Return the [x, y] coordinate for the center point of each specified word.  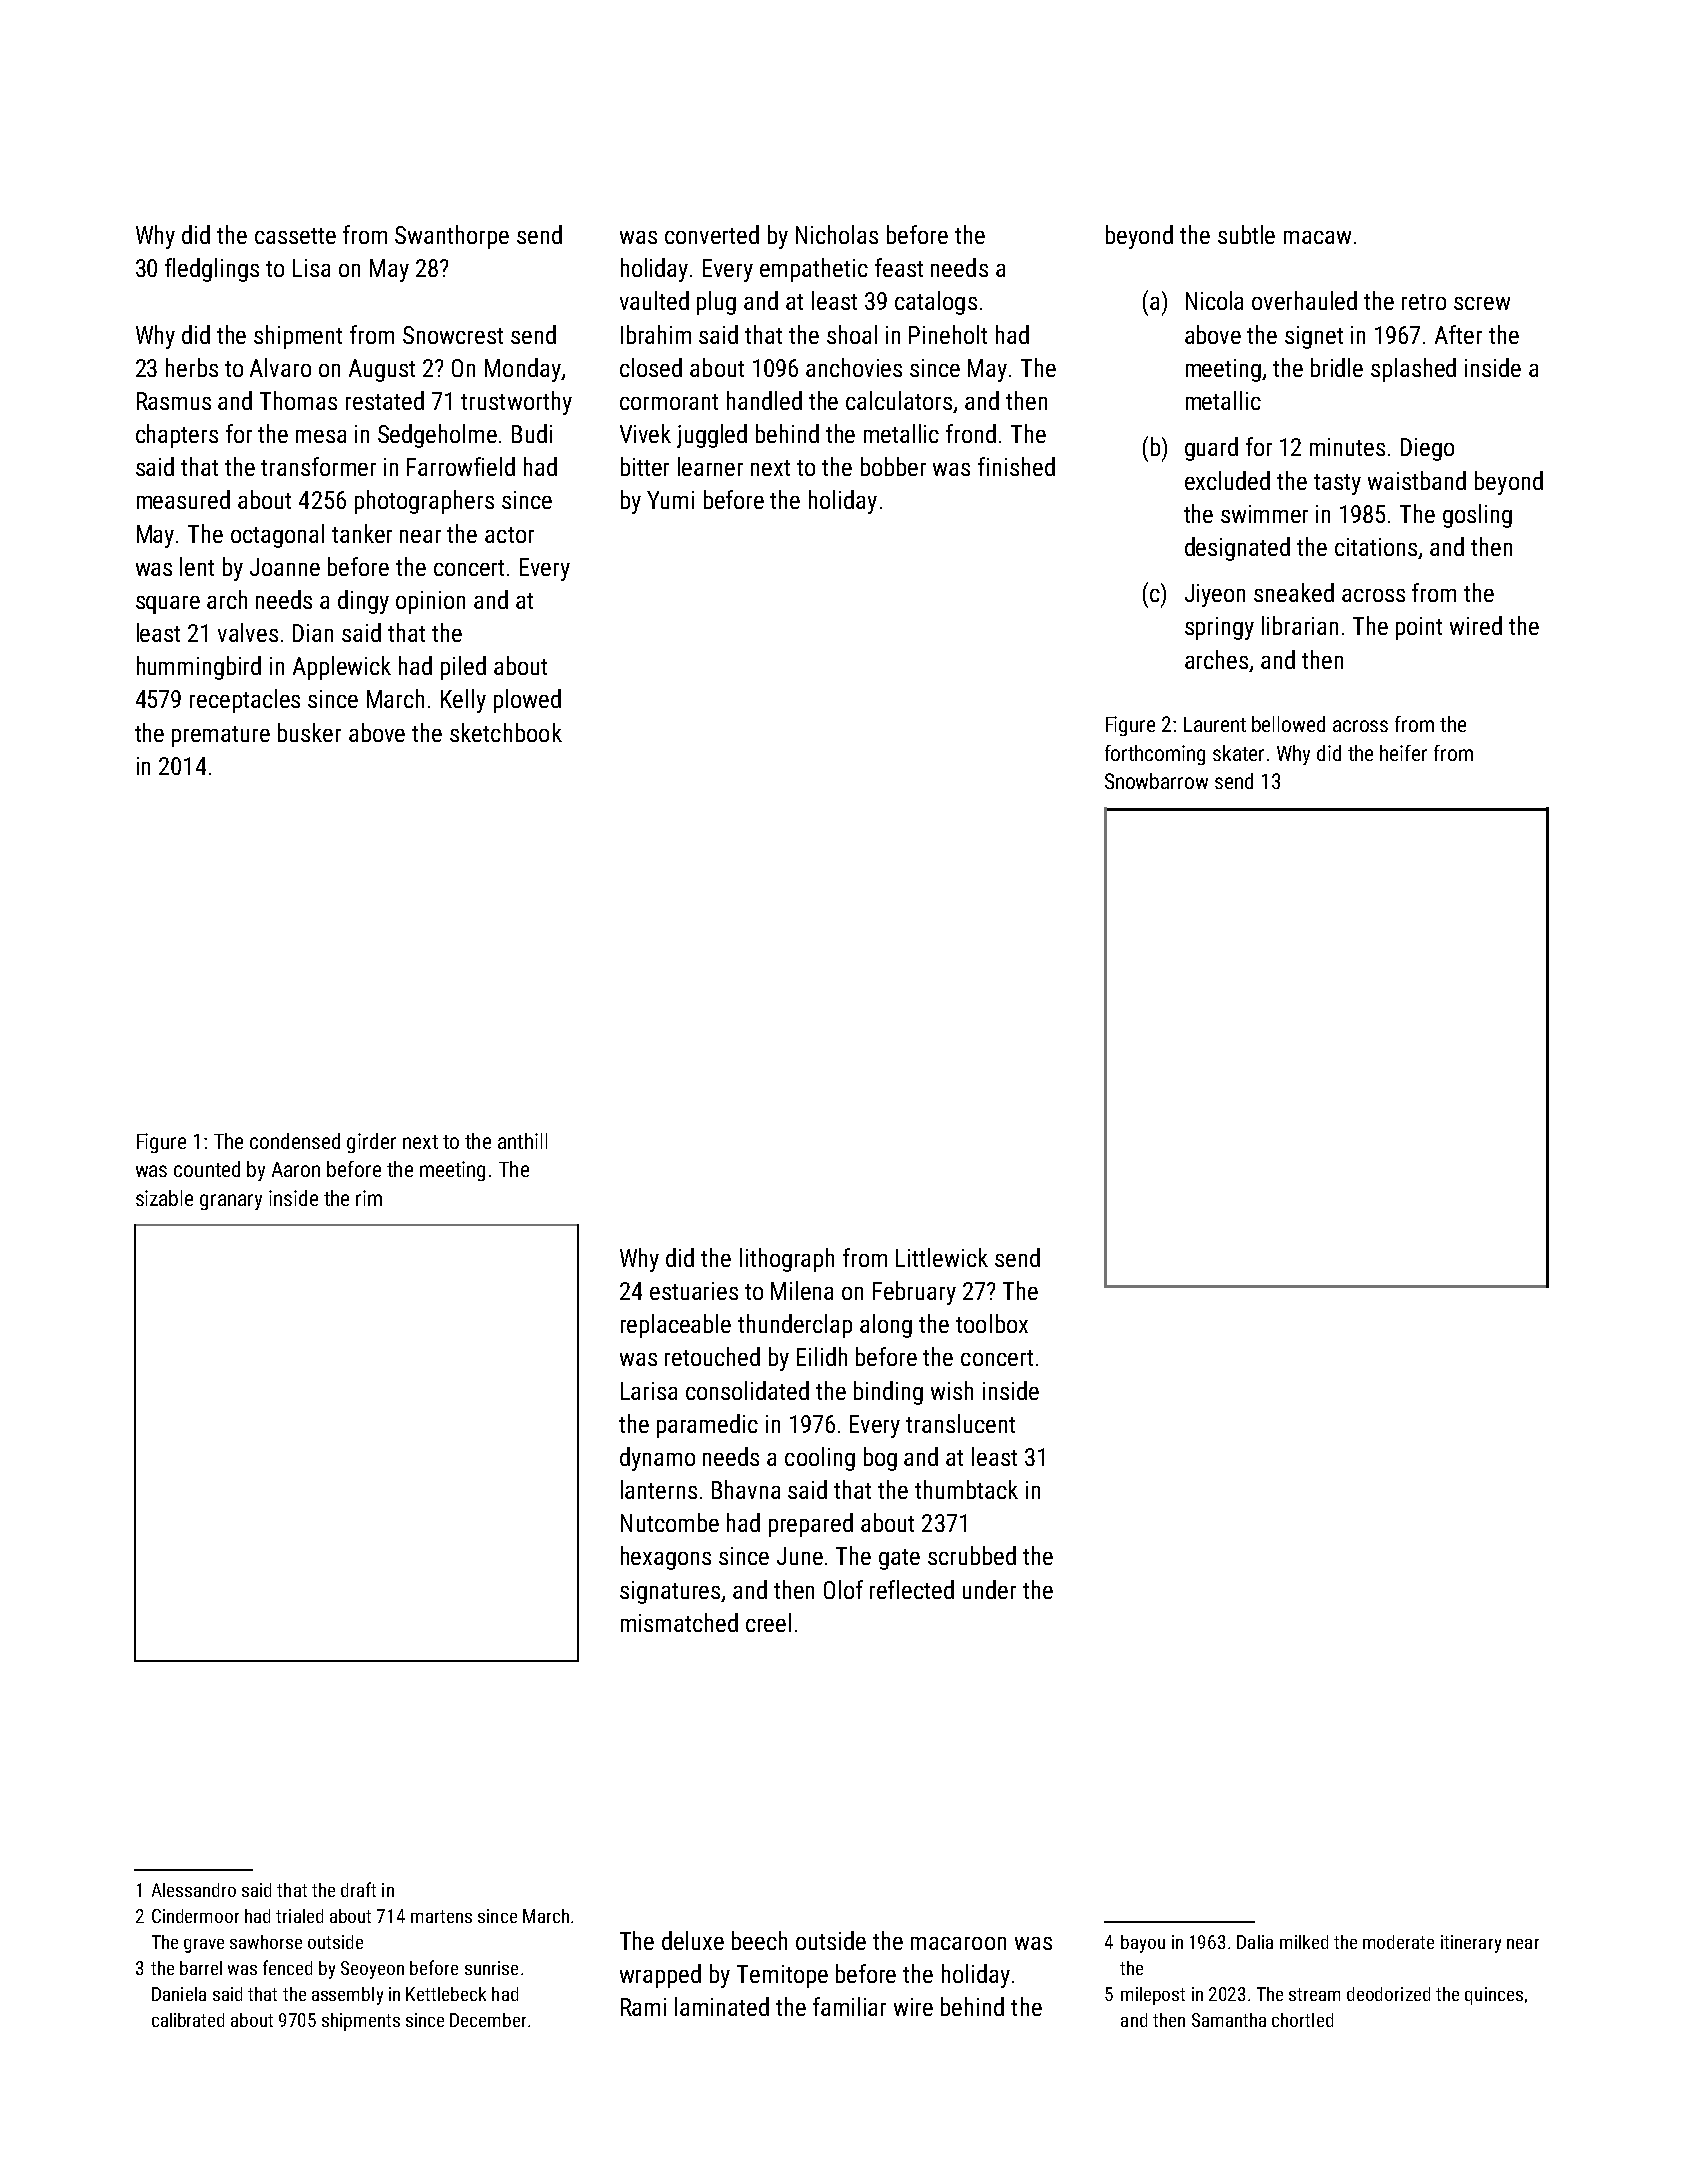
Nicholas [837, 234]
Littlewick [942, 1257]
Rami [643, 2007]
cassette [295, 236]
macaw [1317, 237]
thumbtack [966, 1489]
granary [231, 1202]
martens [441, 1916]
